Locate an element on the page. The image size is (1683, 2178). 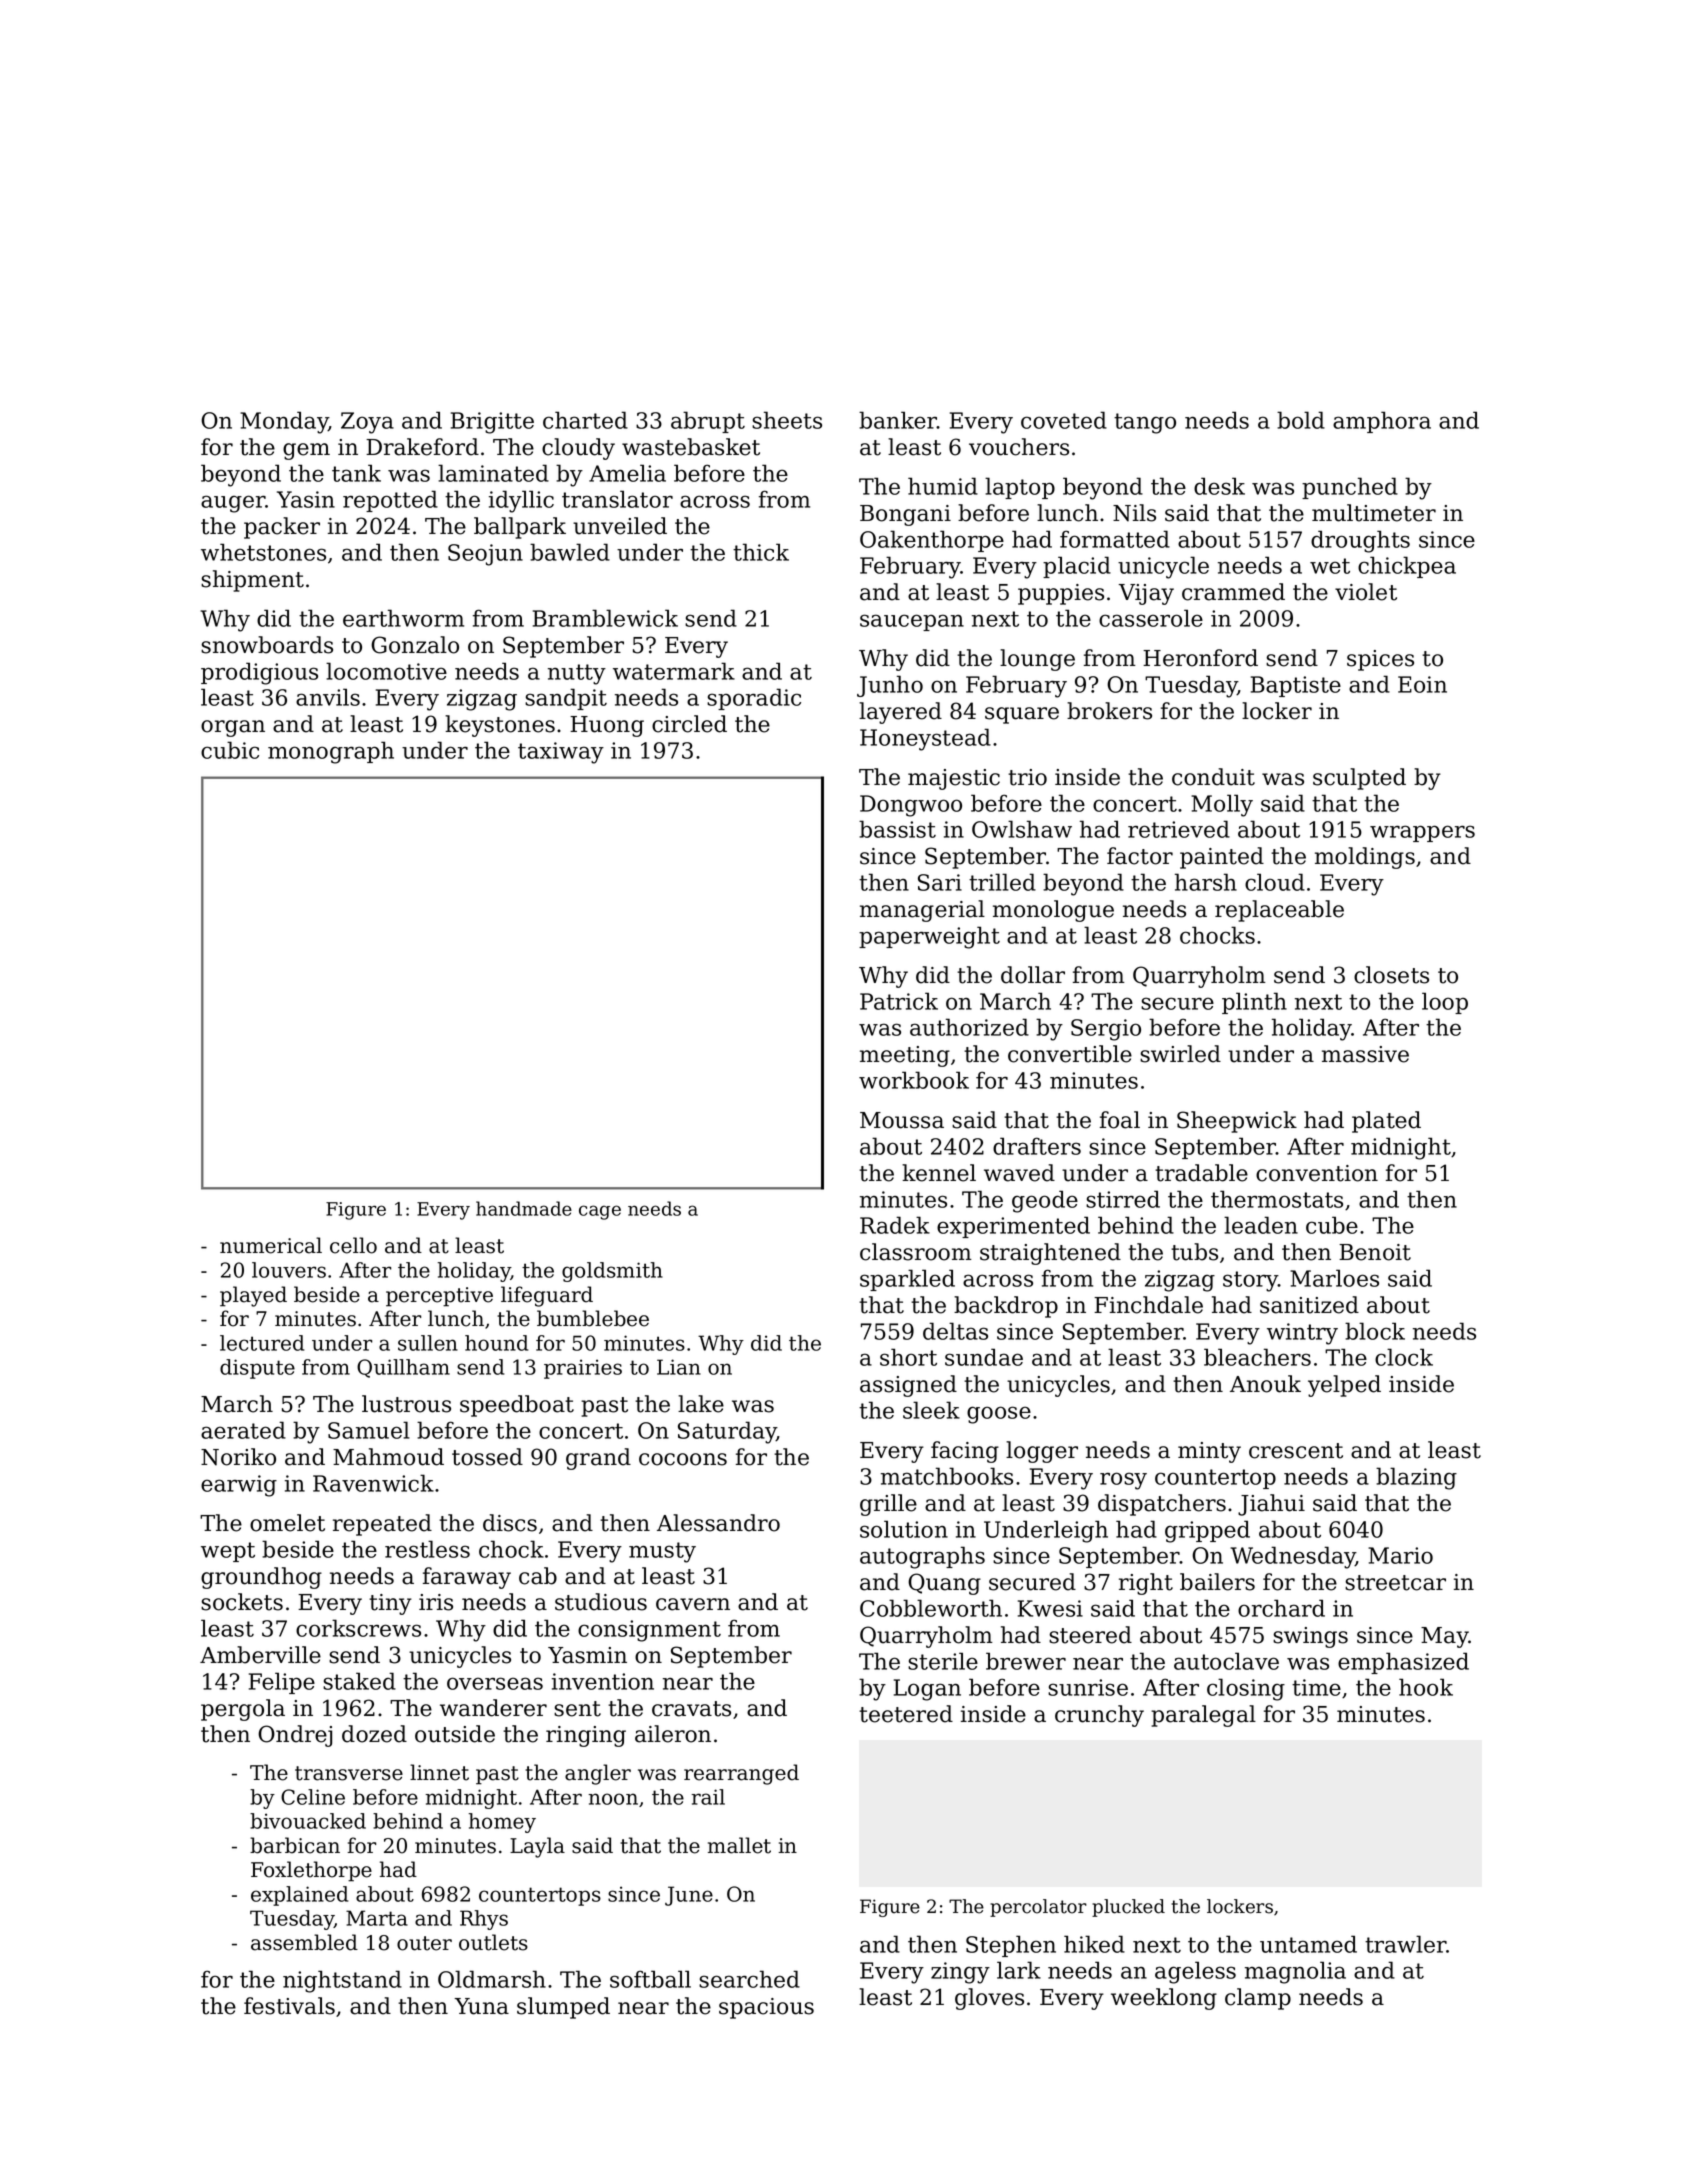
goldsmith is located at coordinates (612, 1272).
